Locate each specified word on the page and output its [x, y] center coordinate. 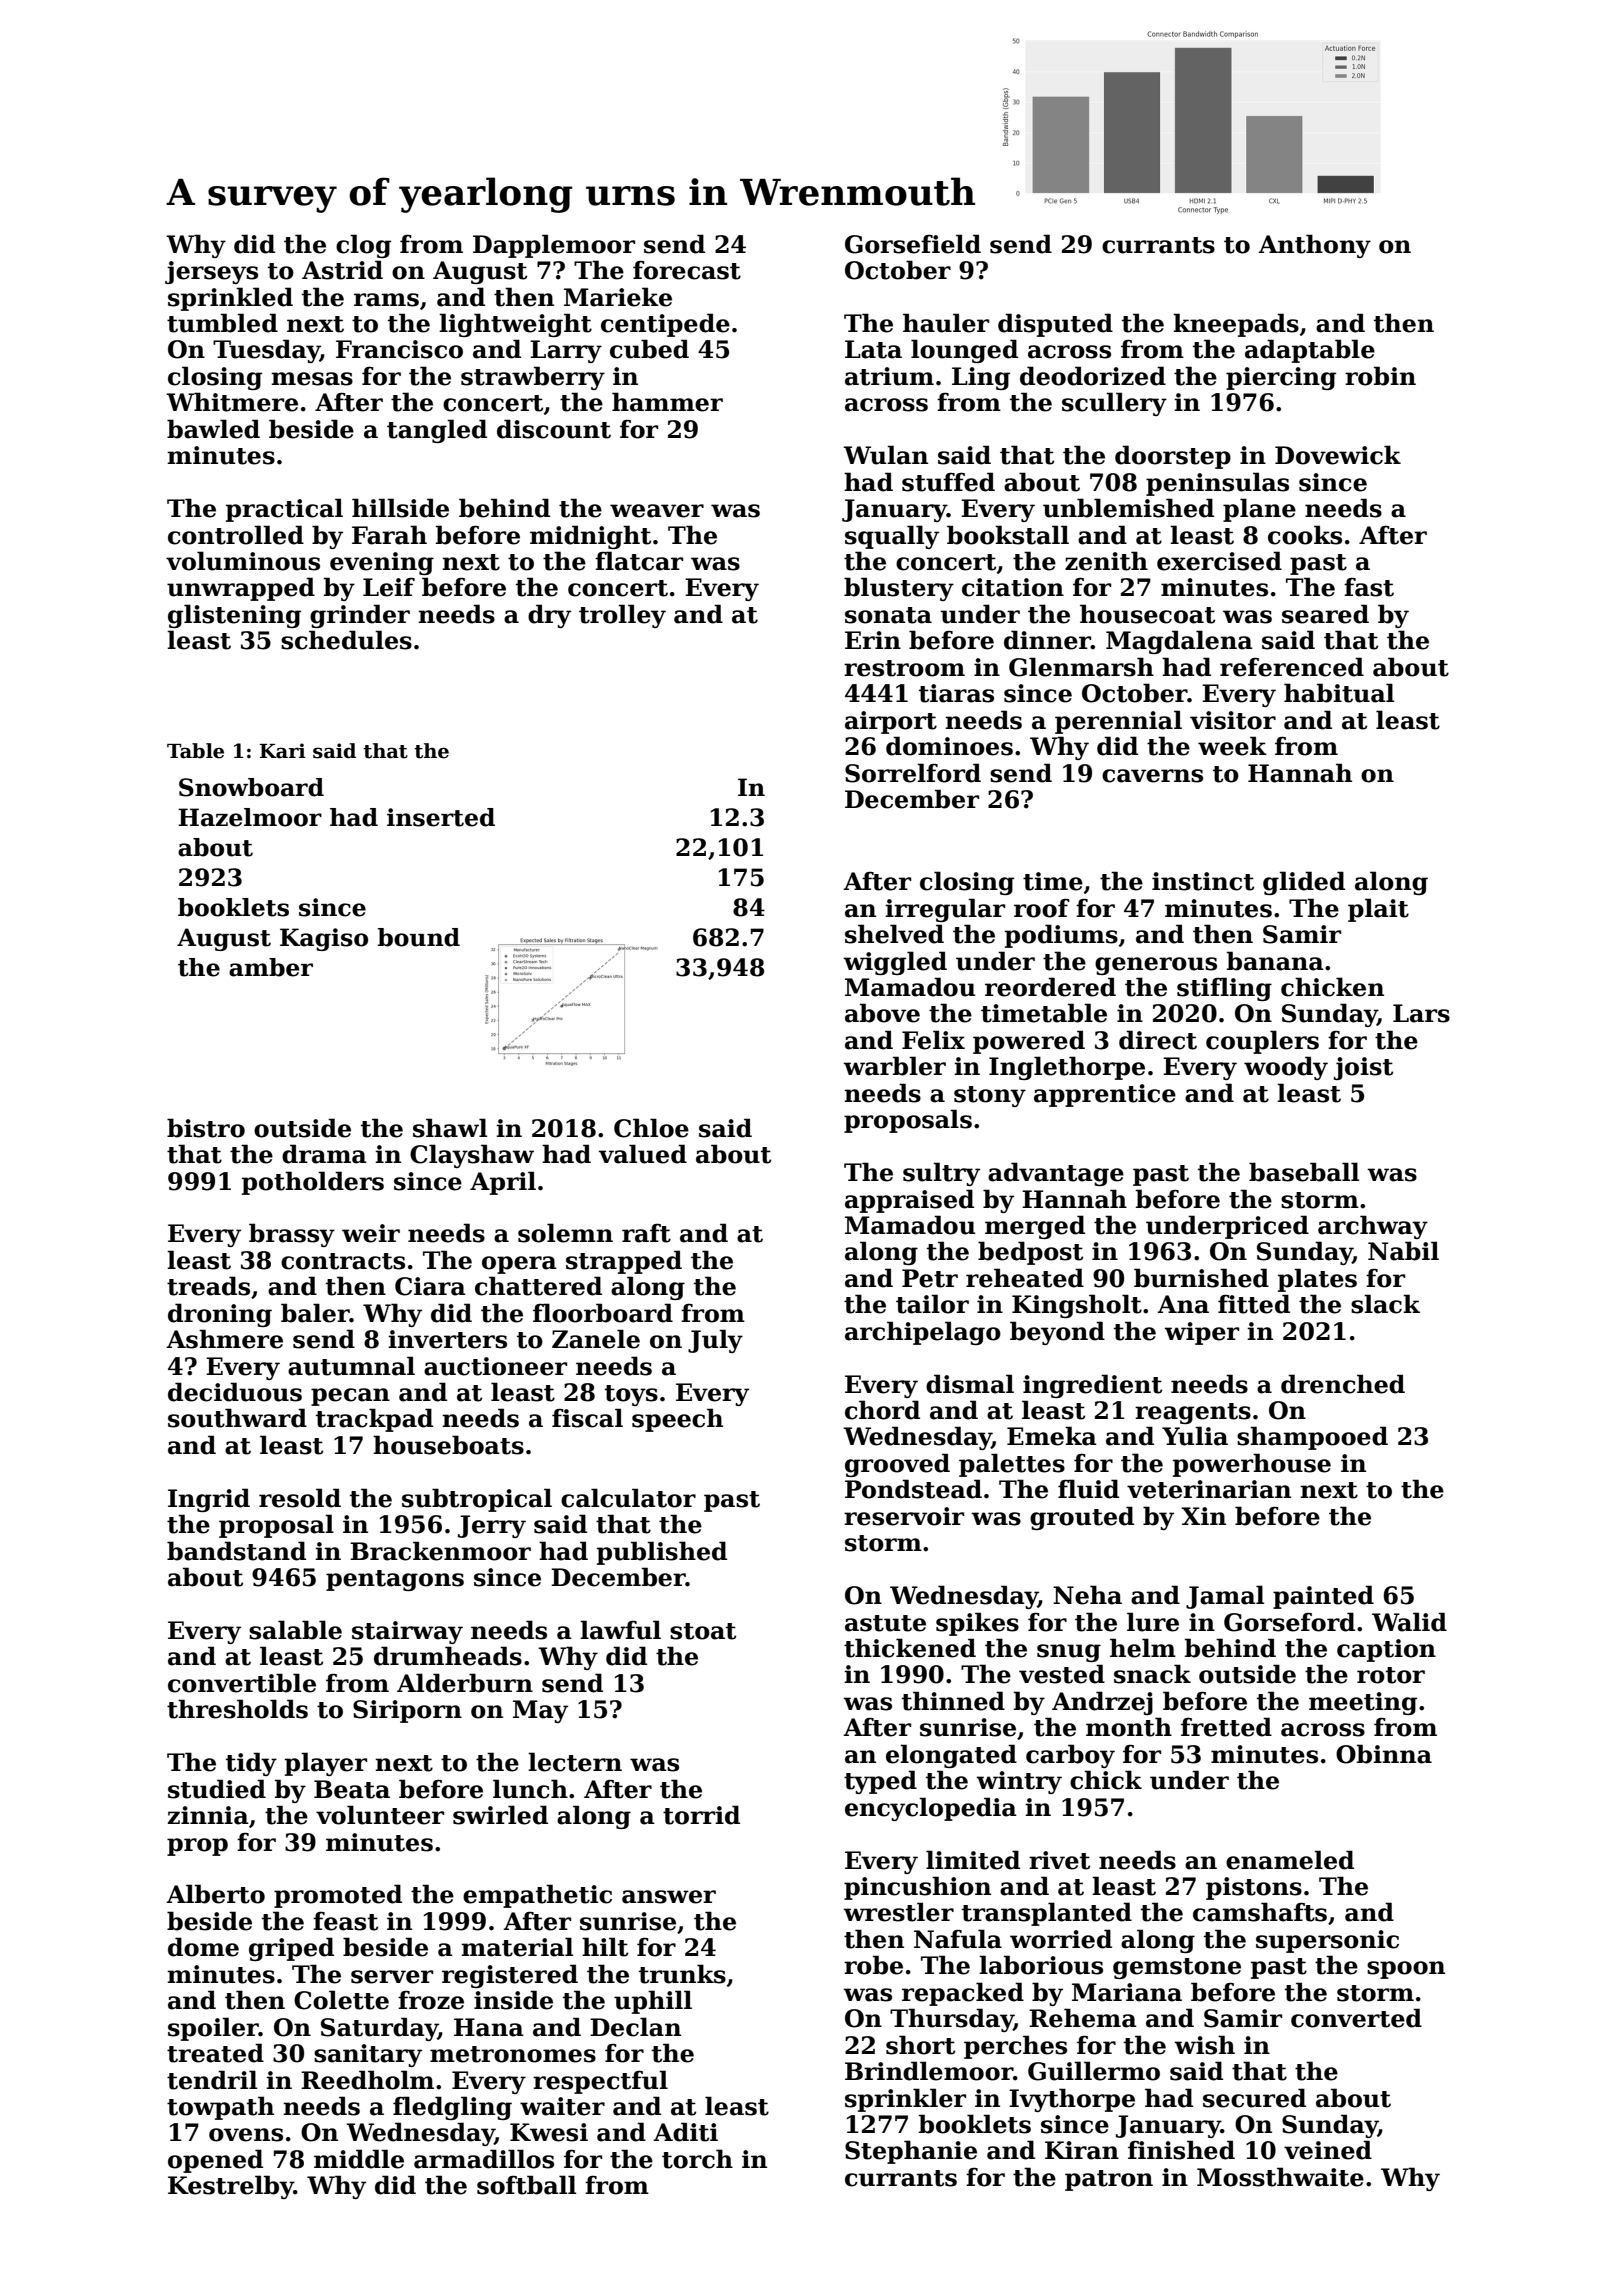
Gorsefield [913, 244]
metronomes [513, 2054]
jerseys [211, 272]
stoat [703, 1631]
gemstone [1177, 1968]
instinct [1203, 881]
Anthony [1314, 246]
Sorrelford [913, 773]
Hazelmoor [250, 817]
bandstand [236, 1551]
